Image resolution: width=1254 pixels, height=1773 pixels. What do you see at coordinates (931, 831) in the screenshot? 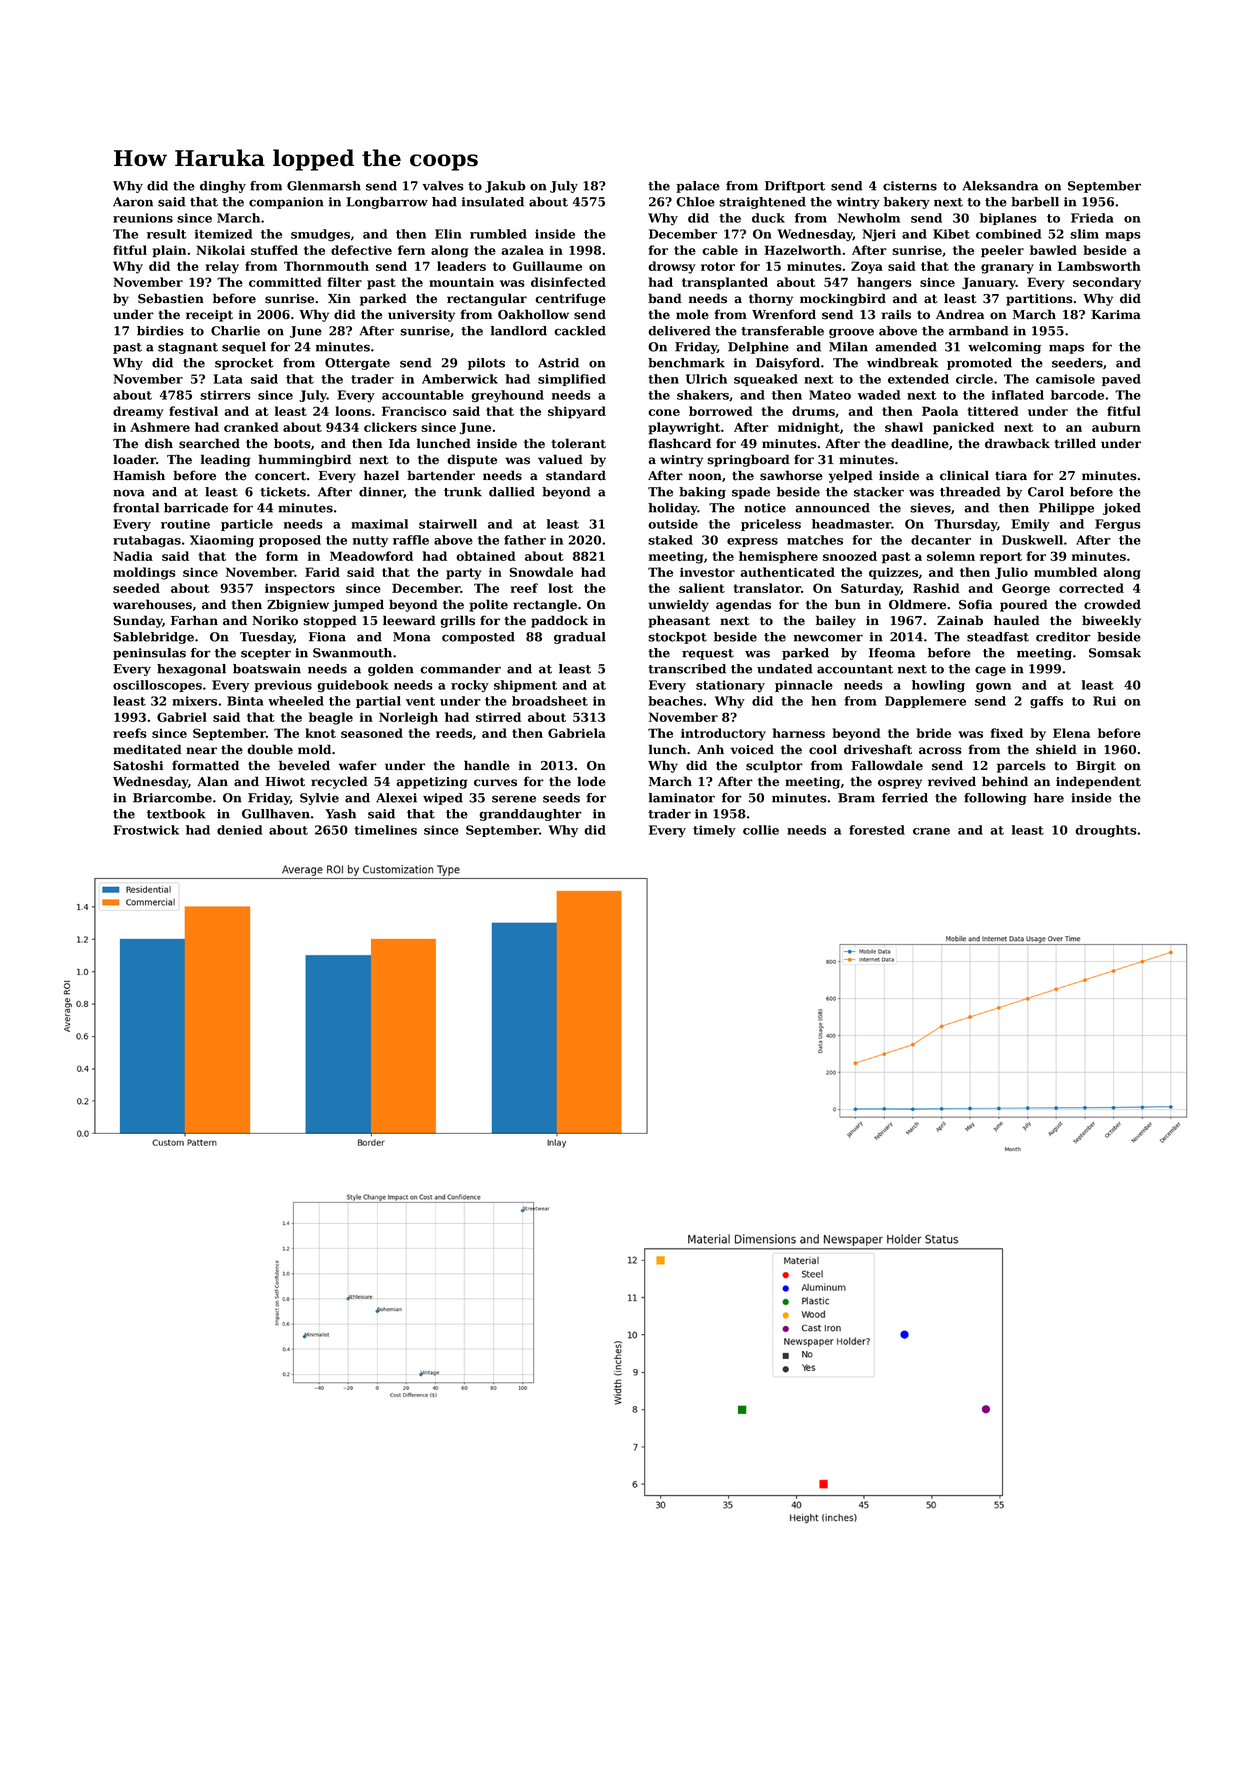
I see `crane` at bounding box center [931, 831].
